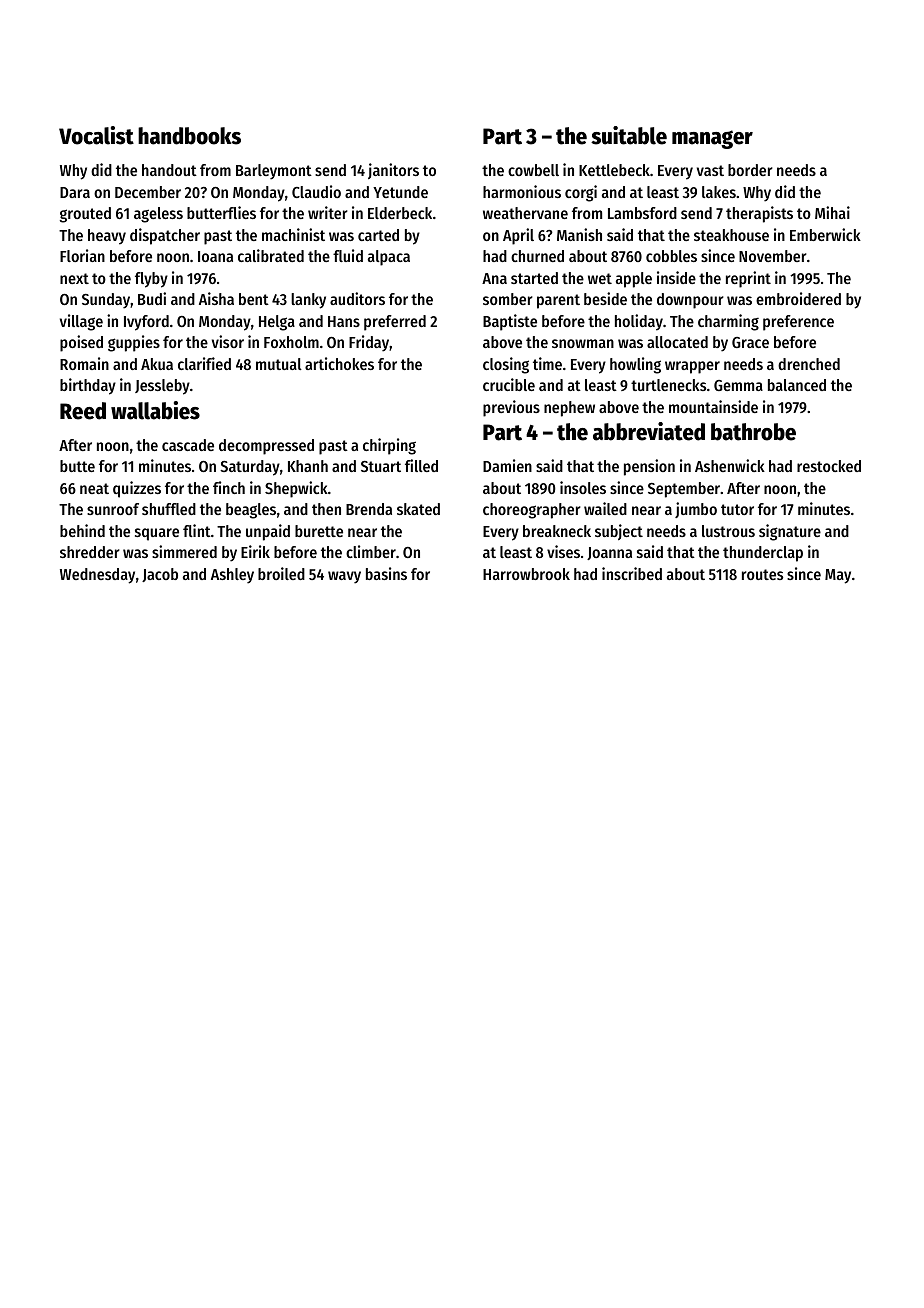 The height and width of the screenshot is (1308, 924). Describe the element at coordinates (291, 342) in the screenshot. I see `Foxholm` at that location.
